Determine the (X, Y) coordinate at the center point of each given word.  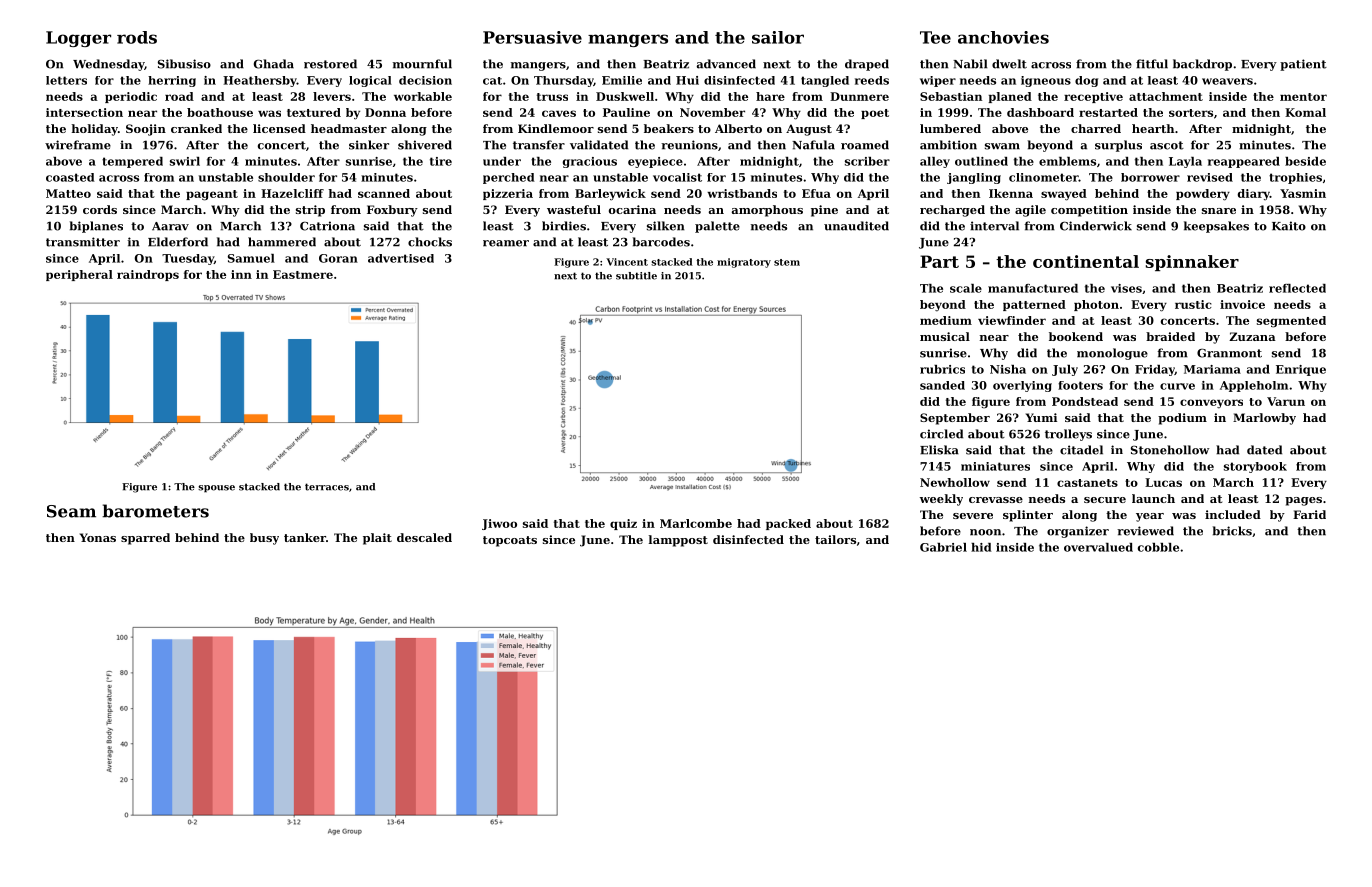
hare (770, 96)
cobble (1158, 547)
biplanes (96, 227)
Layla (1185, 162)
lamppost (678, 541)
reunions (689, 145)
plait (377, 539)
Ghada (274, 64)
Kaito (1289, 226)
